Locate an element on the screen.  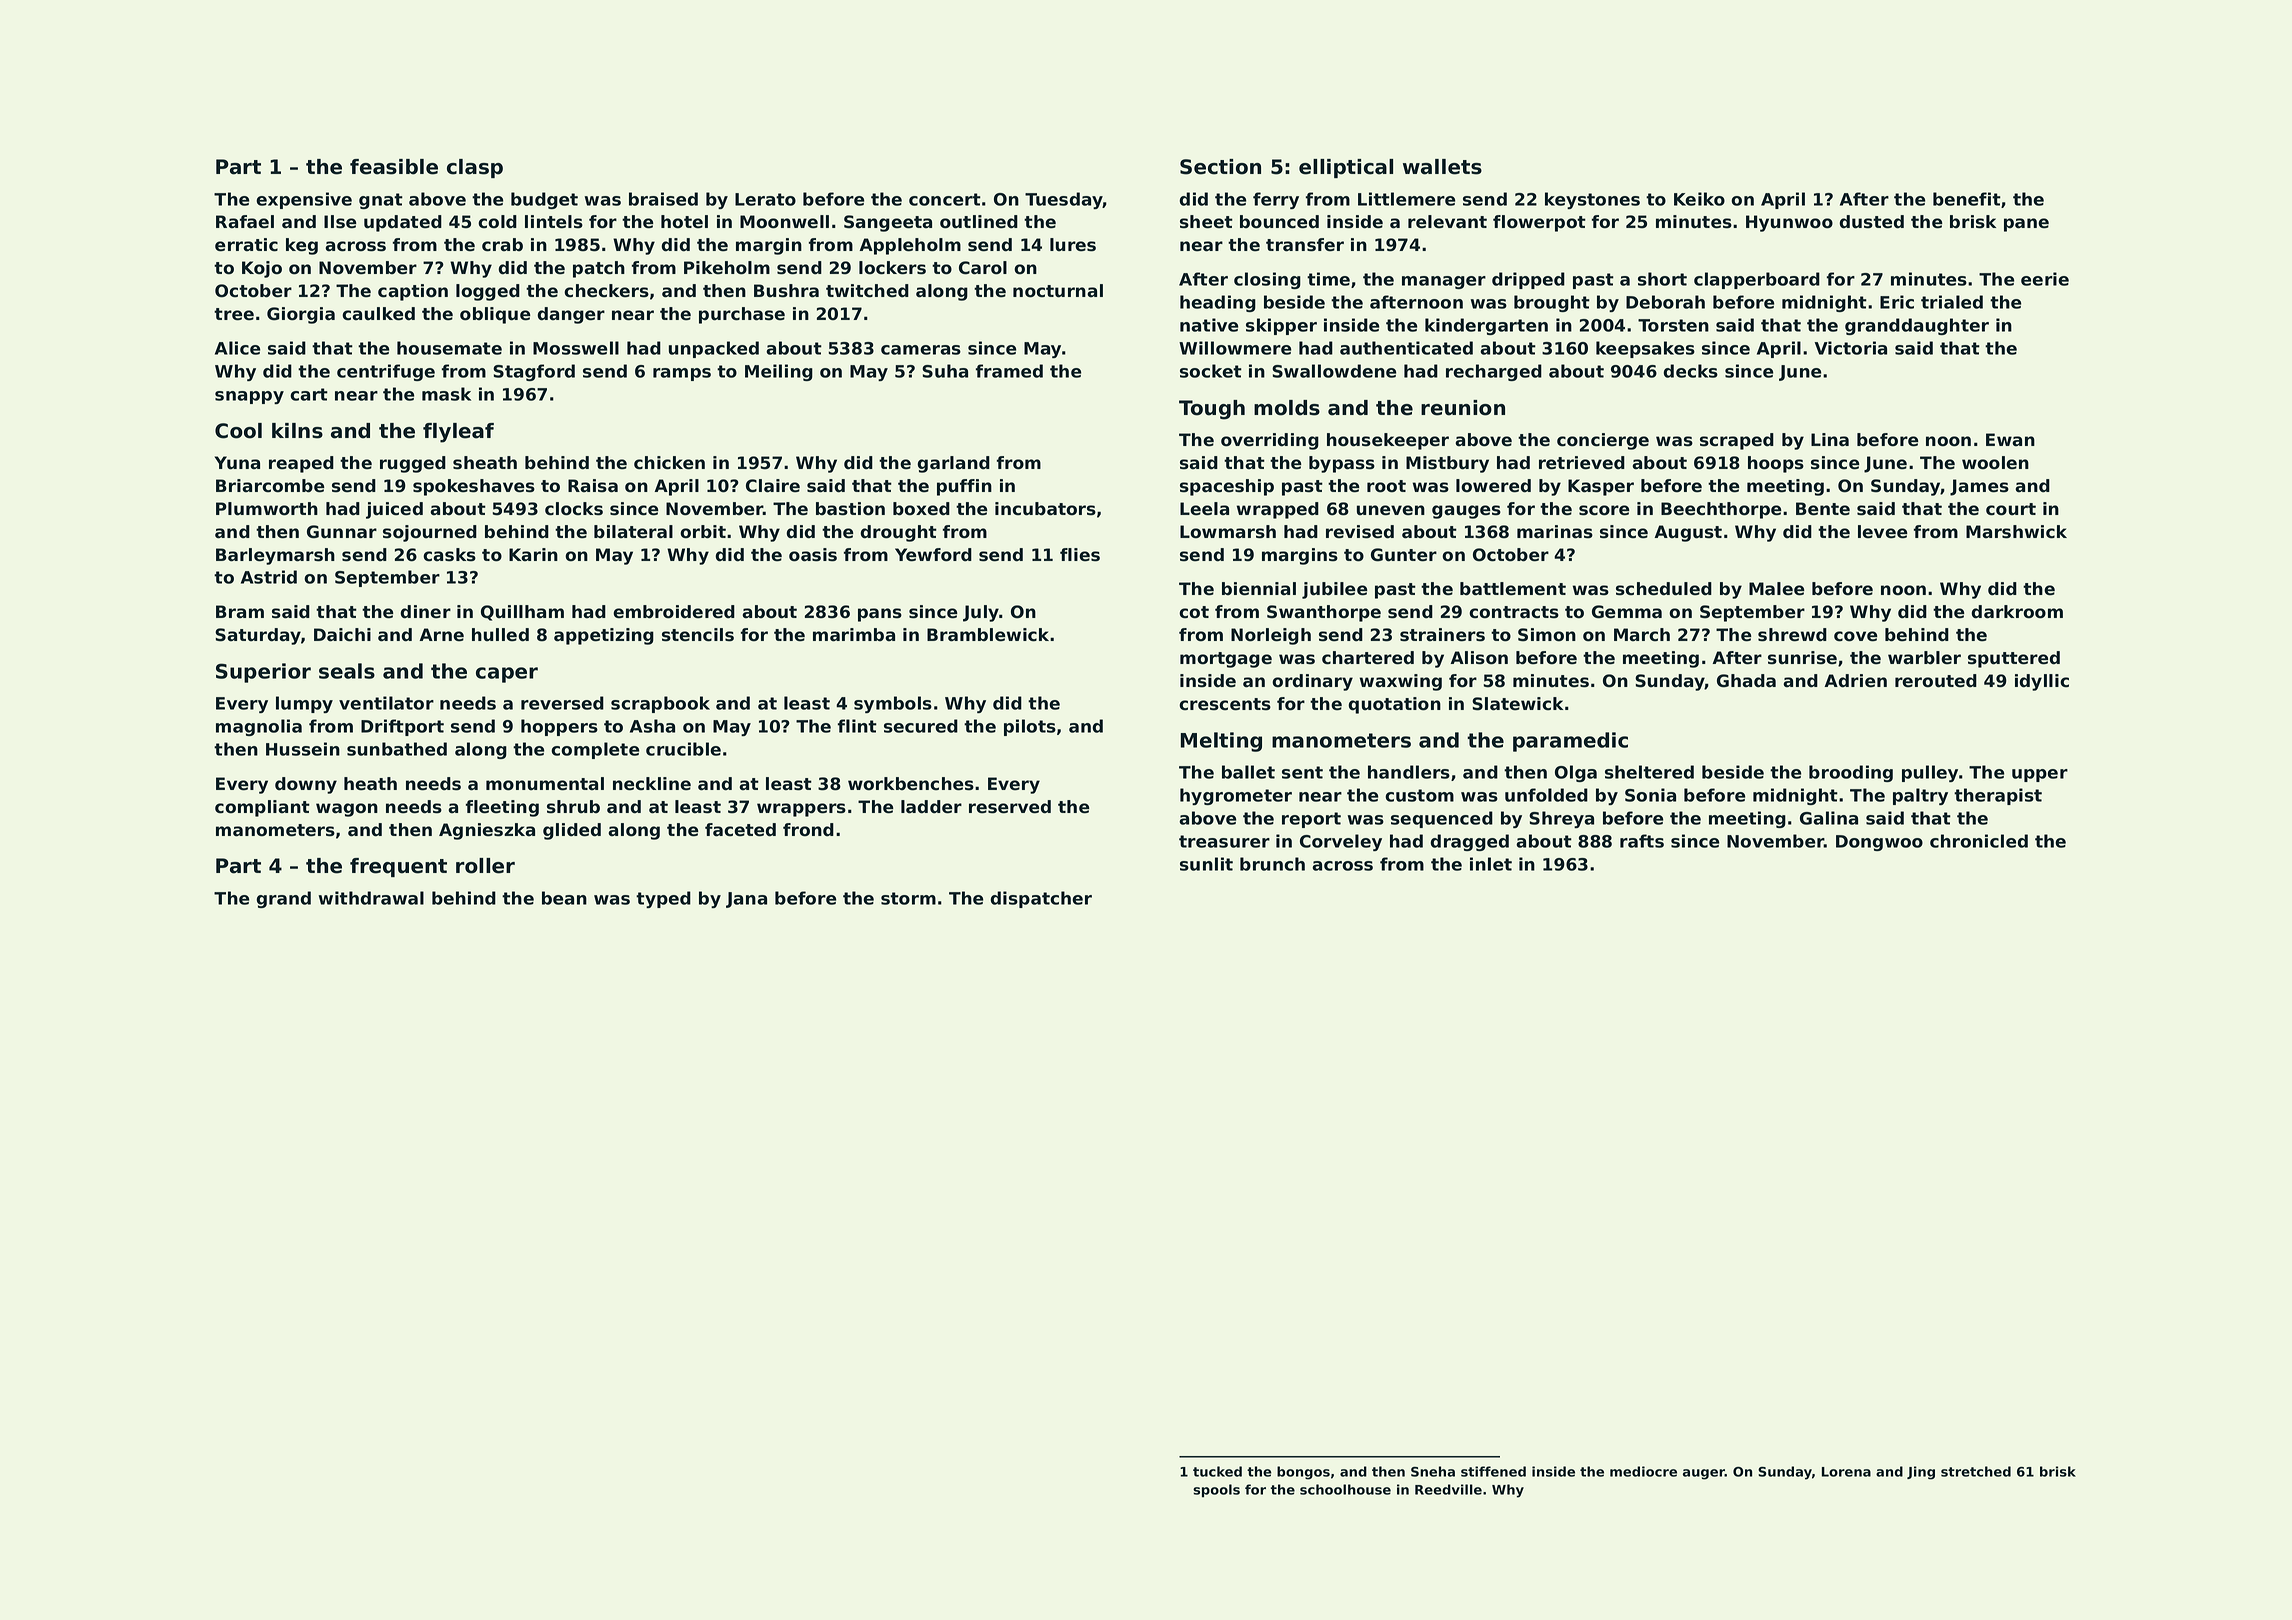
Victoria is located at coordinates (1851, 348).
